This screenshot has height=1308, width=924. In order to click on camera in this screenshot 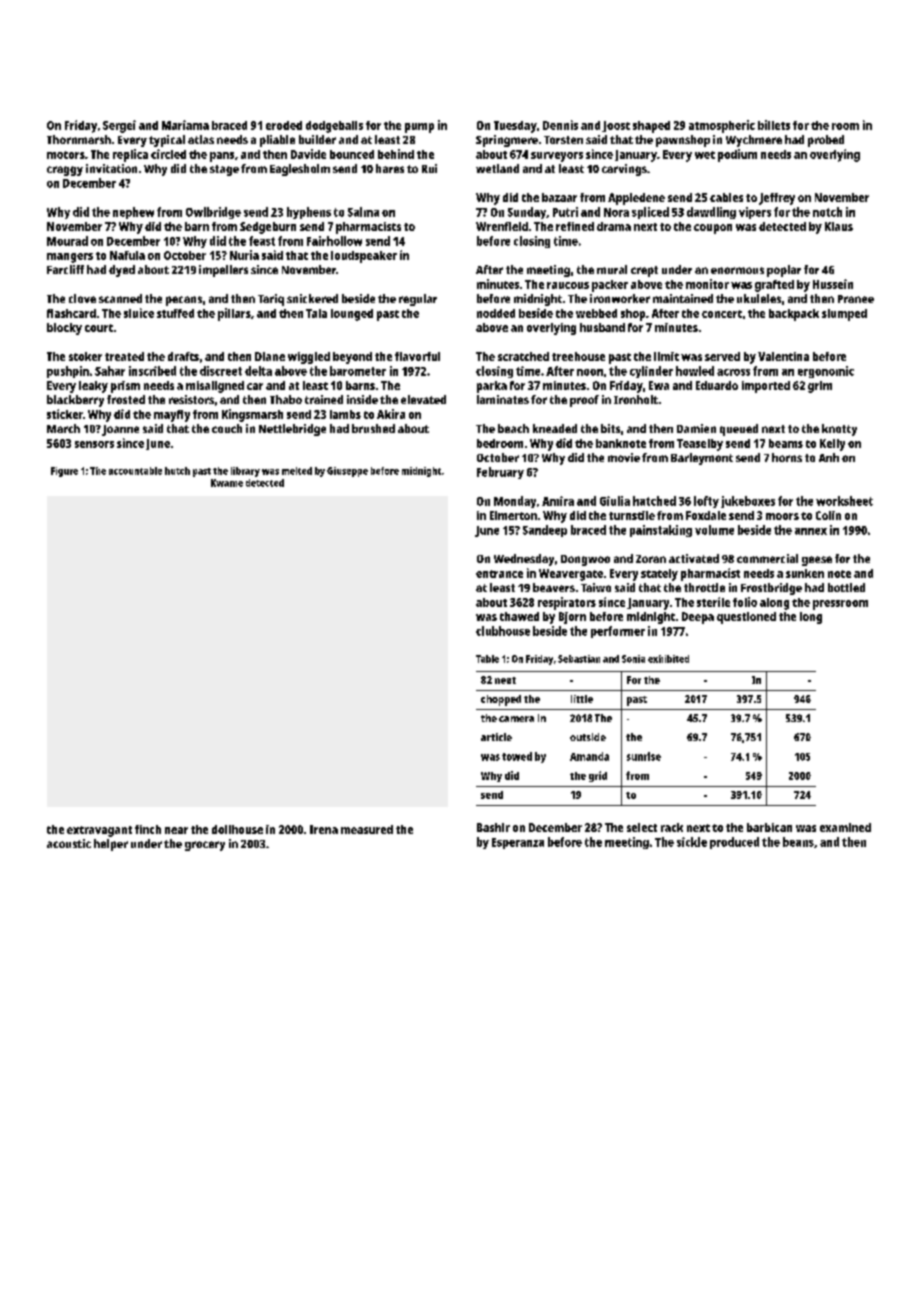, I will do `click(516, 719)`.
